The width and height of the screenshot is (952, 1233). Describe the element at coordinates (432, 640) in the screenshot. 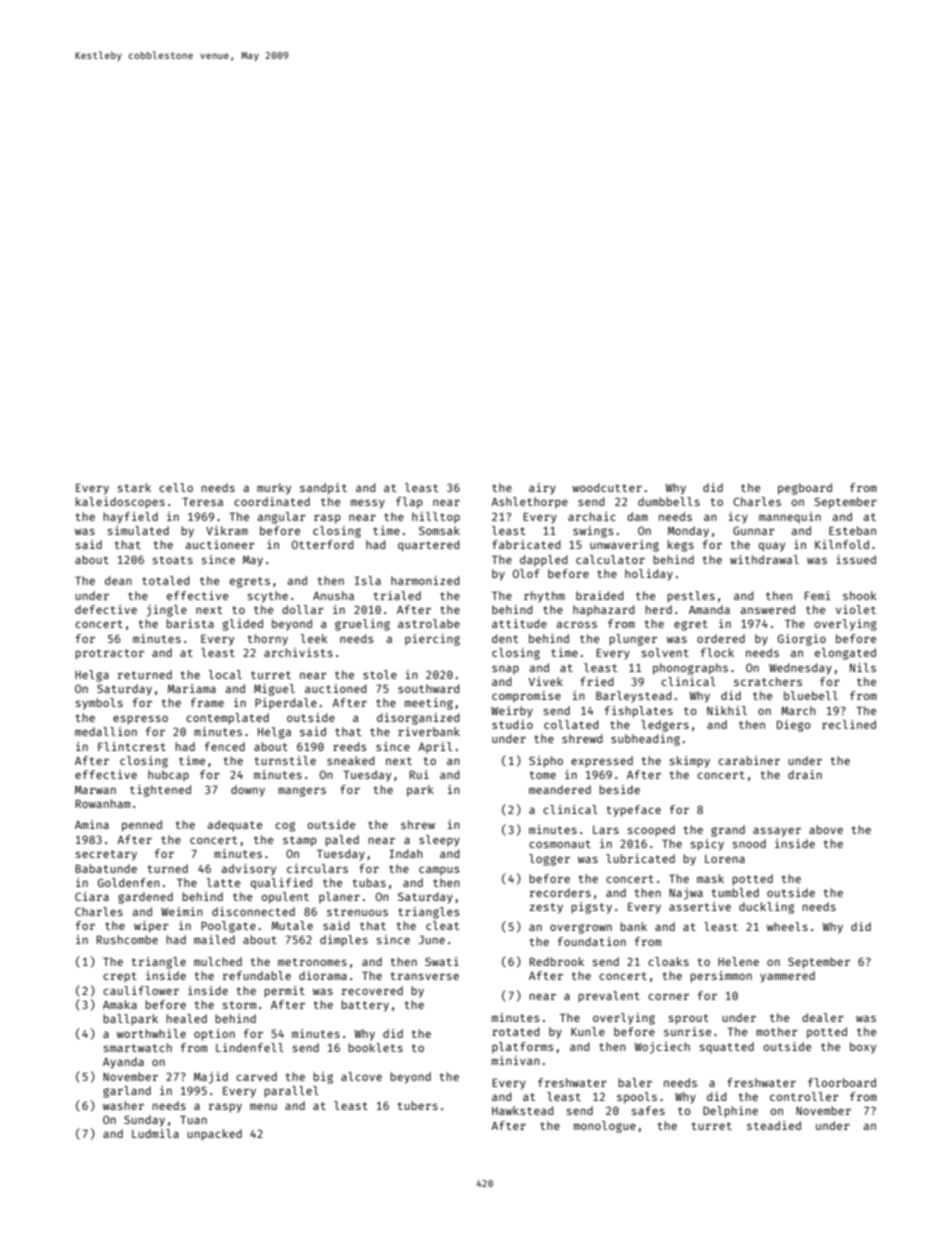

I see `piercing` at that location.
